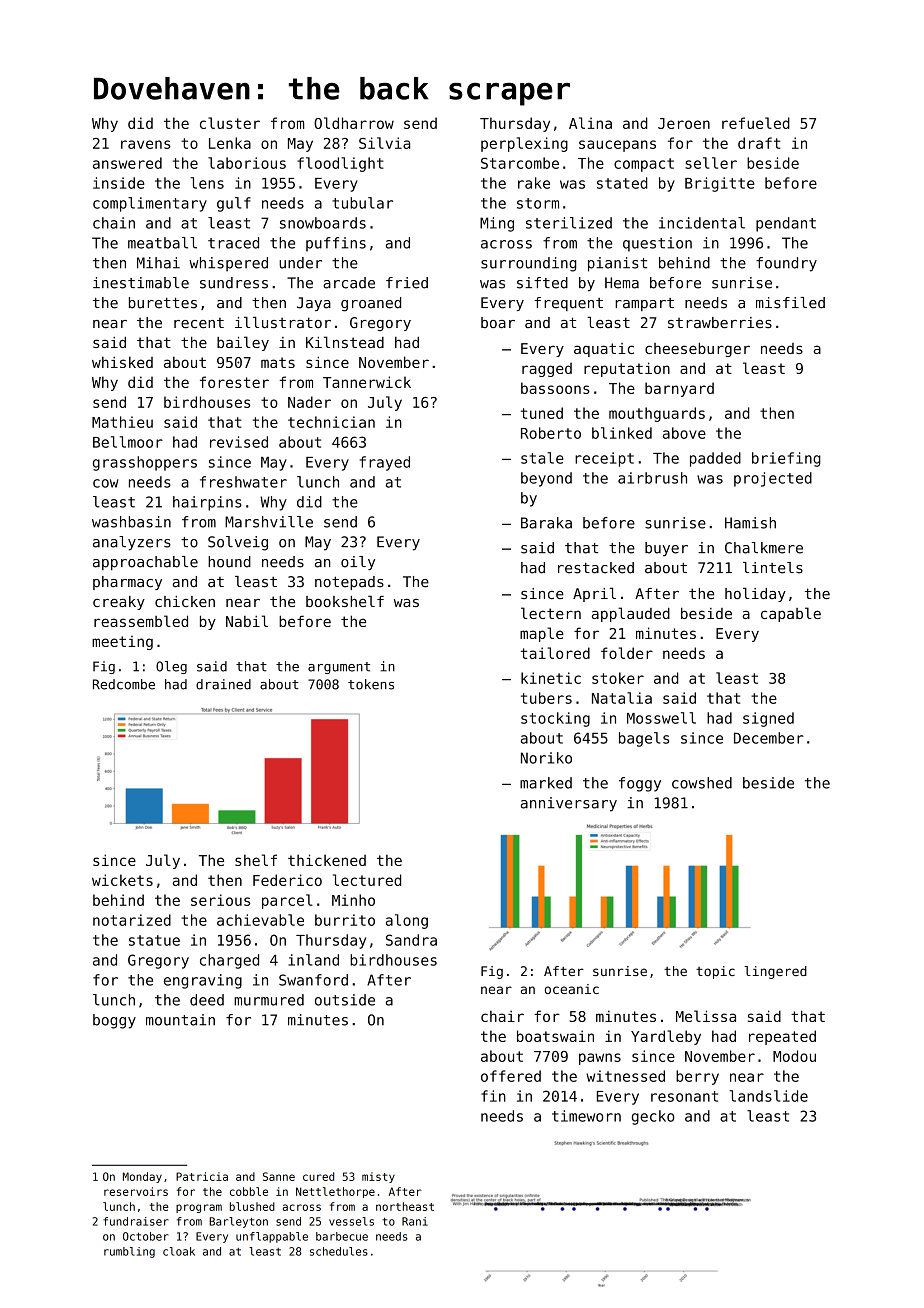  What do you see at coordinates (127, 163) in the screenshot?
I see `answered` at bounding box center [127, 163].
